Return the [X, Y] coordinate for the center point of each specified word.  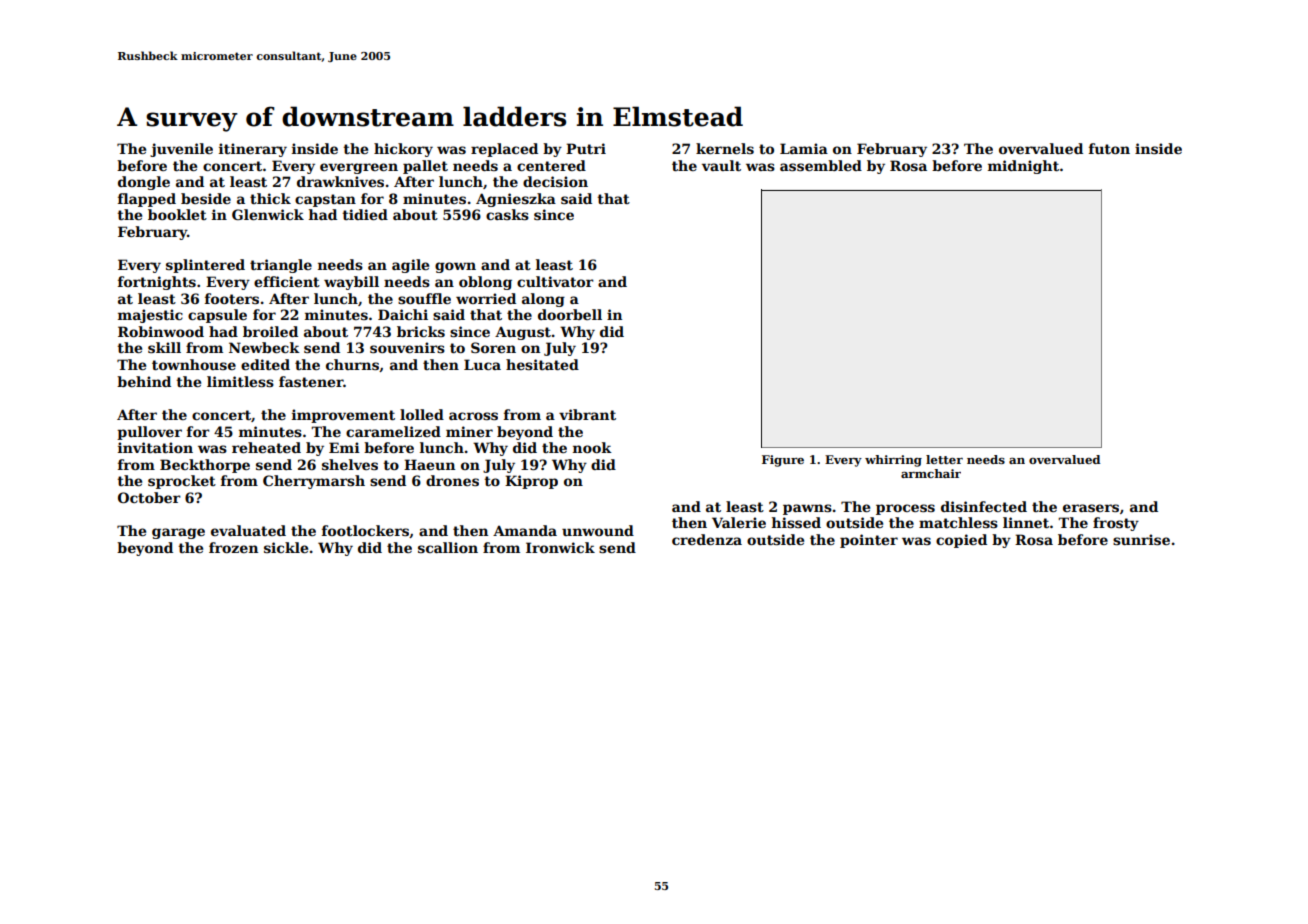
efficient [287, 281]
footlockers [365, 530]
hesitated [542, 364]
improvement [343, 416]
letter [944, 459]
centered [551, 165]
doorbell [570, 314]
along [543, 300]
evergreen [359, 168]
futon [1109, 148]
